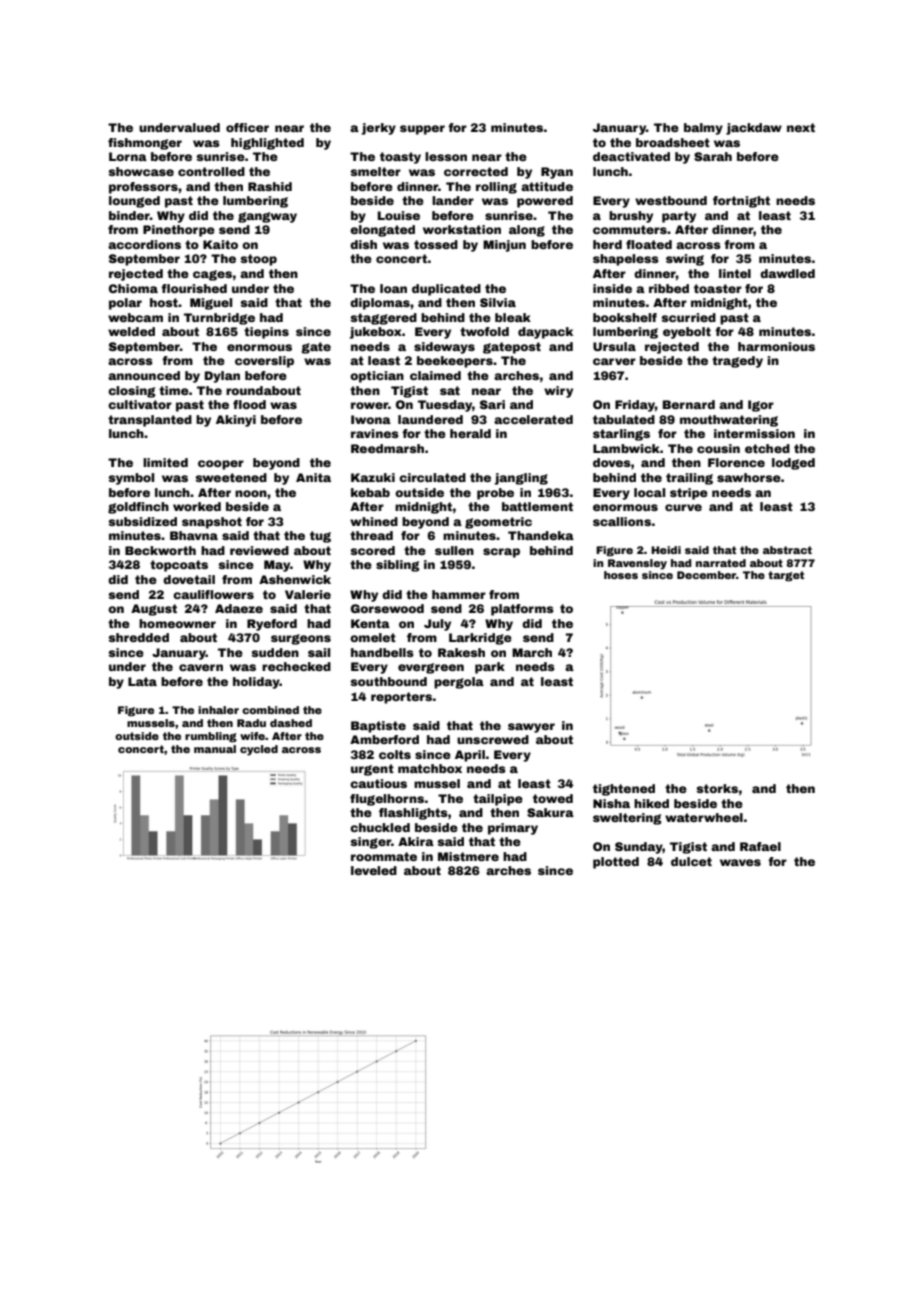 The image size is (924, 1308). Describe the element at coordinates (378, 129) in the screenshot. I see `jerky` at that location.
